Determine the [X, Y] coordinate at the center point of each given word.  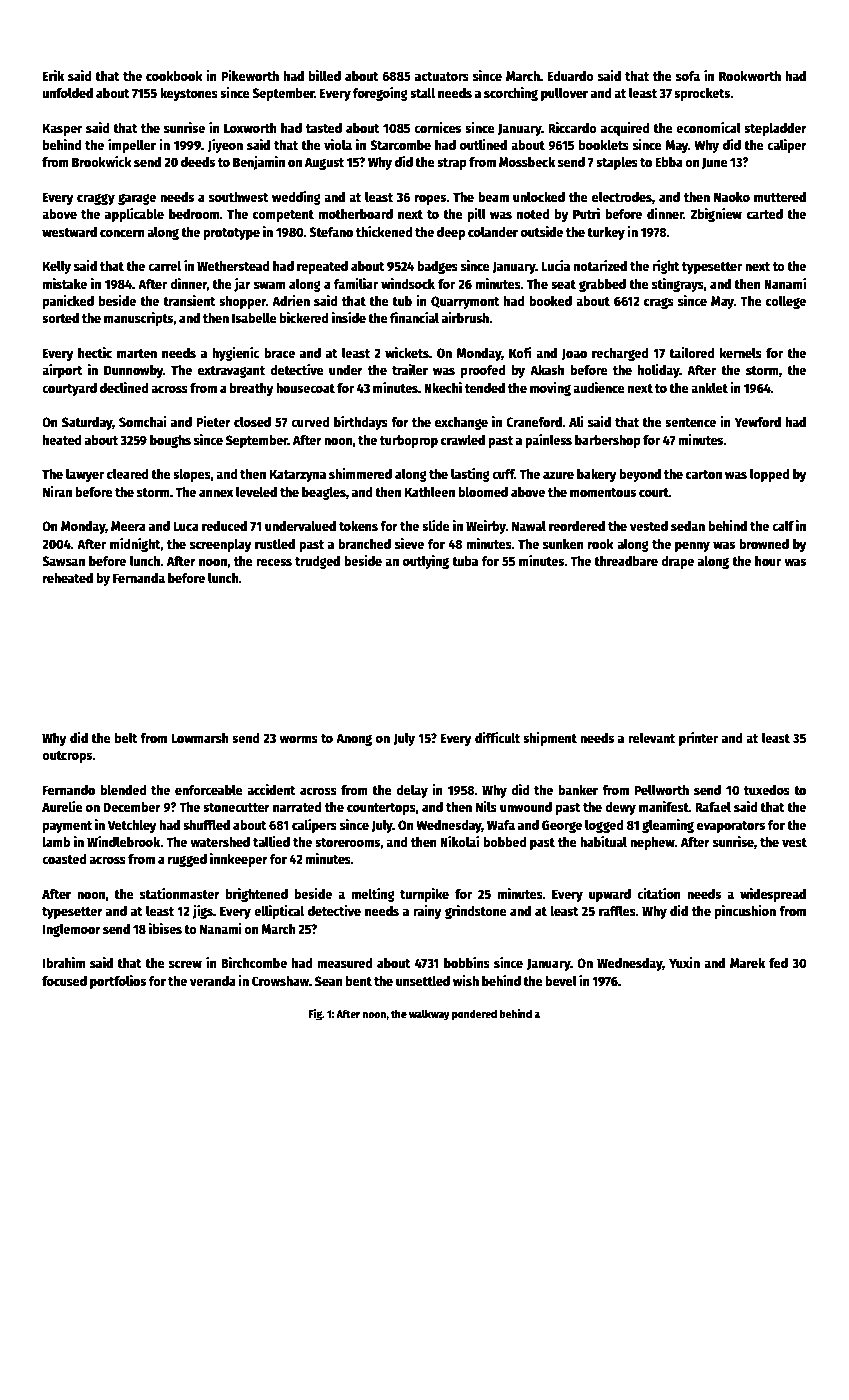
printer [698, 739]
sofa [688, 76]
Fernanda [139, 578]
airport [62, 371]
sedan [688, 526]
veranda [213, 981]
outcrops [67, 757]
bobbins [467, 962]
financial [414, 317]
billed [325, 75]
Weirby [486, 527]
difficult [497, 737]
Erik [53, 75]
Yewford [758, 422]
